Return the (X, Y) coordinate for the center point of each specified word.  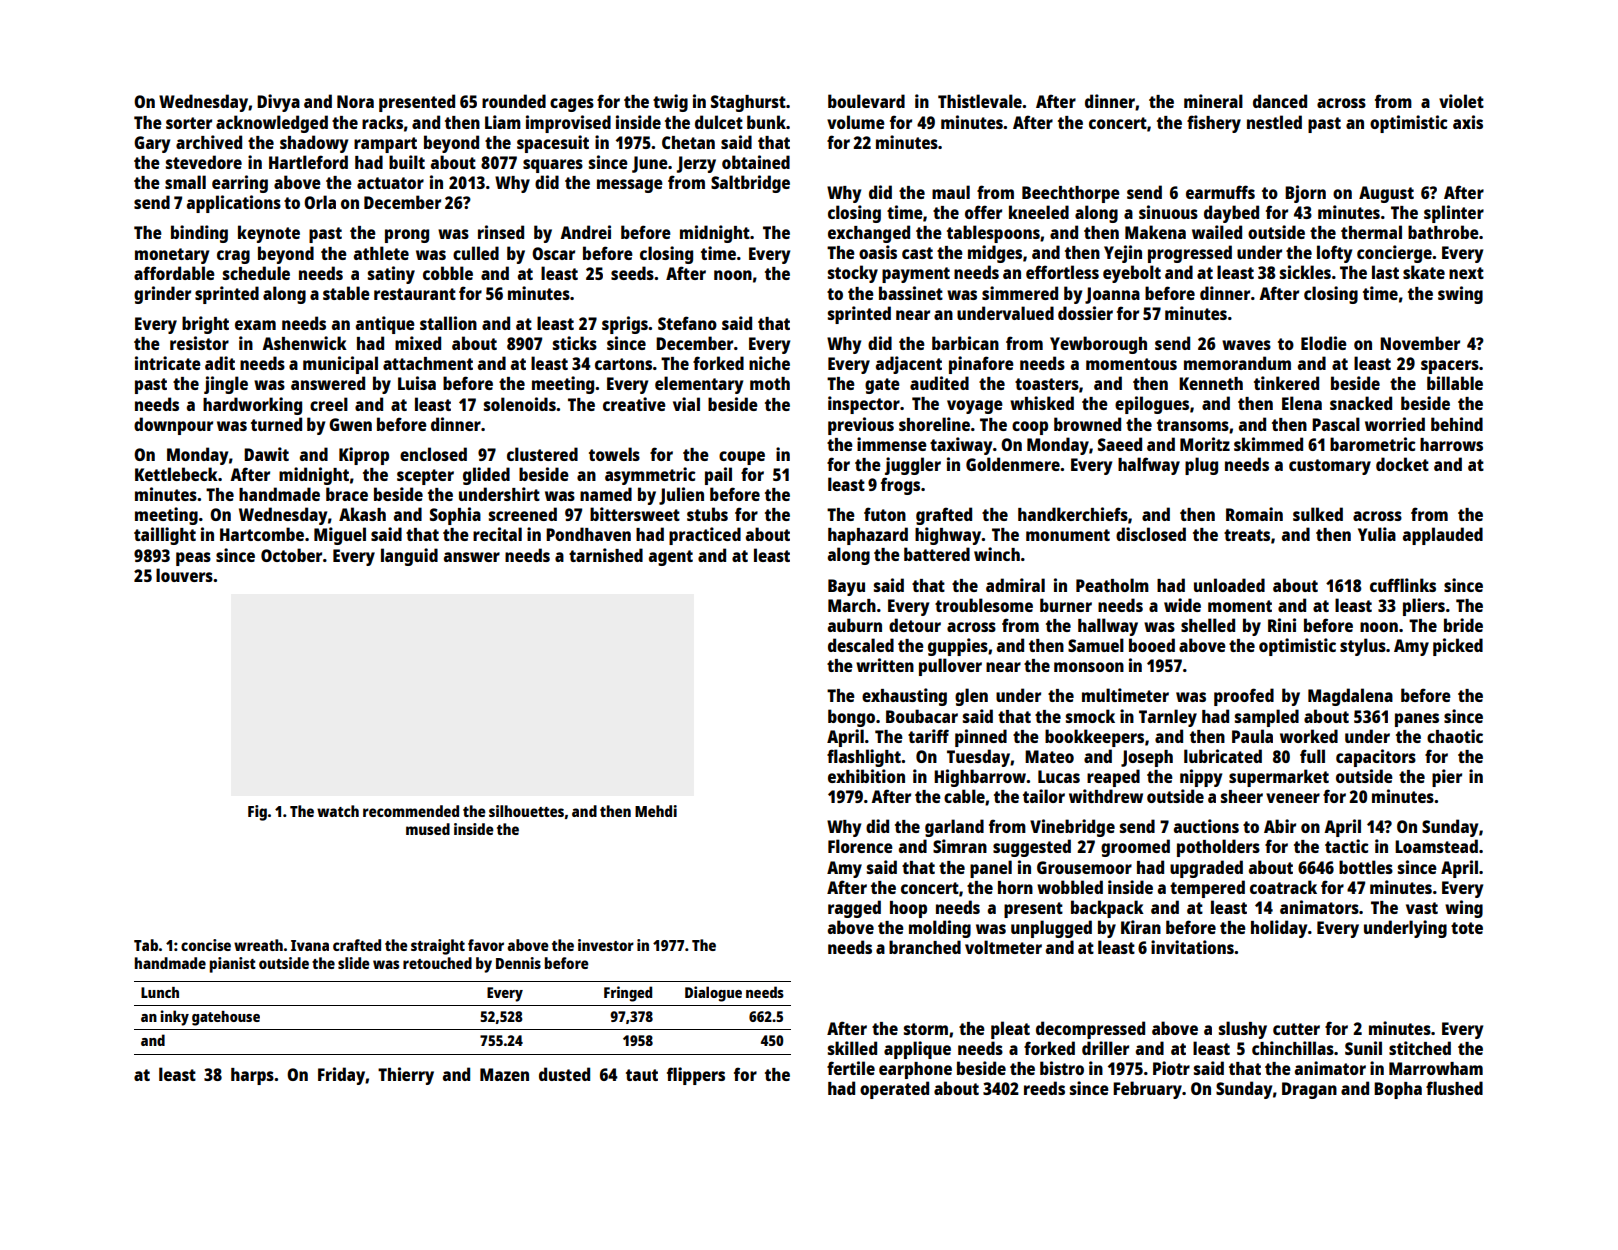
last (1385, 272)
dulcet (719, 122)
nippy (1201, 778)
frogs (900, 486)
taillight (165, 536)
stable (346, 293)
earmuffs (1220, 192)
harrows (1451, 444)
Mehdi (656, 811)
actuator (390, 183)
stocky (853, 274)
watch (338, 811)
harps (252, 1076)
